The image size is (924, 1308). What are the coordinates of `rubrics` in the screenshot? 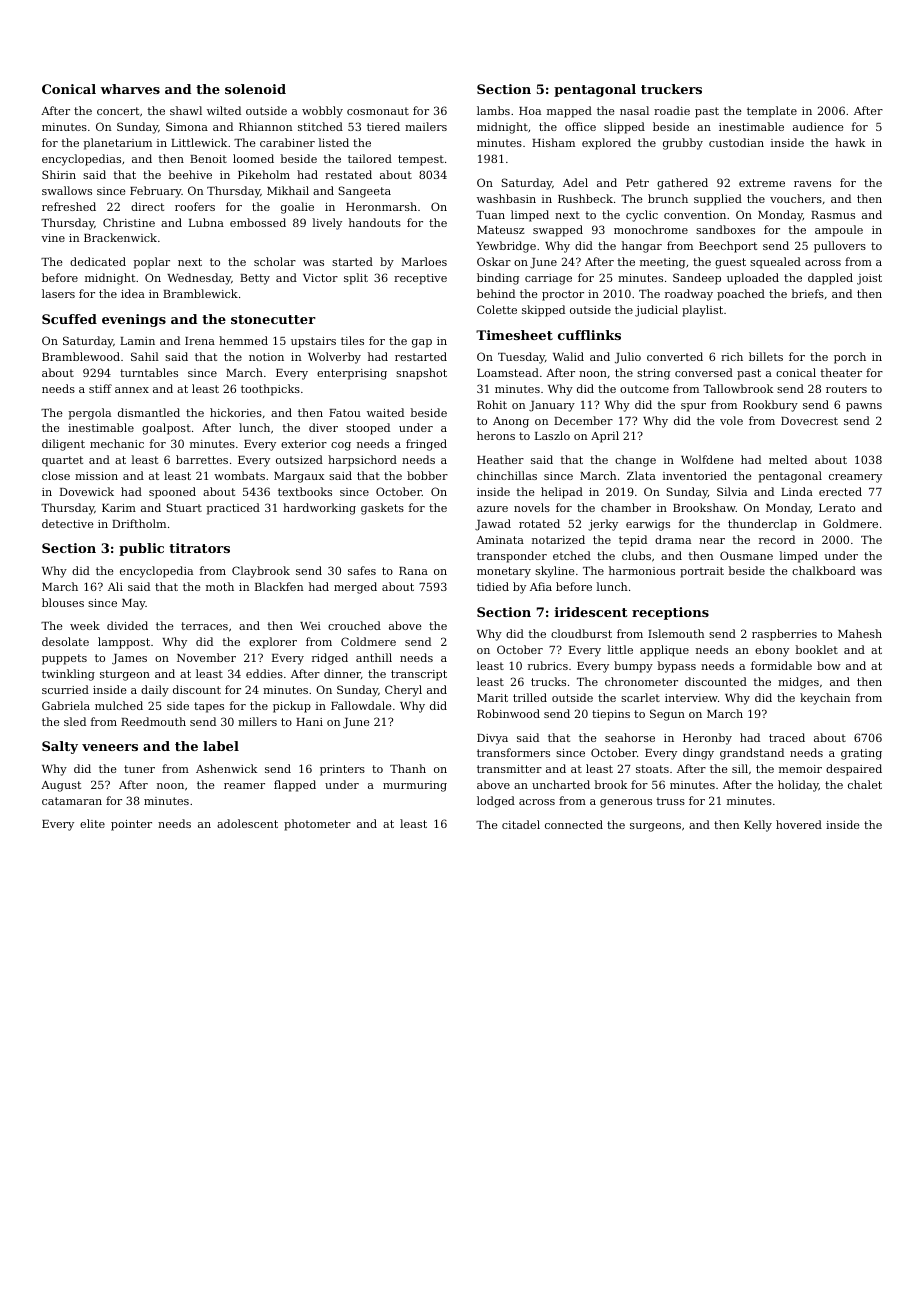 It's located at (548, 665).
